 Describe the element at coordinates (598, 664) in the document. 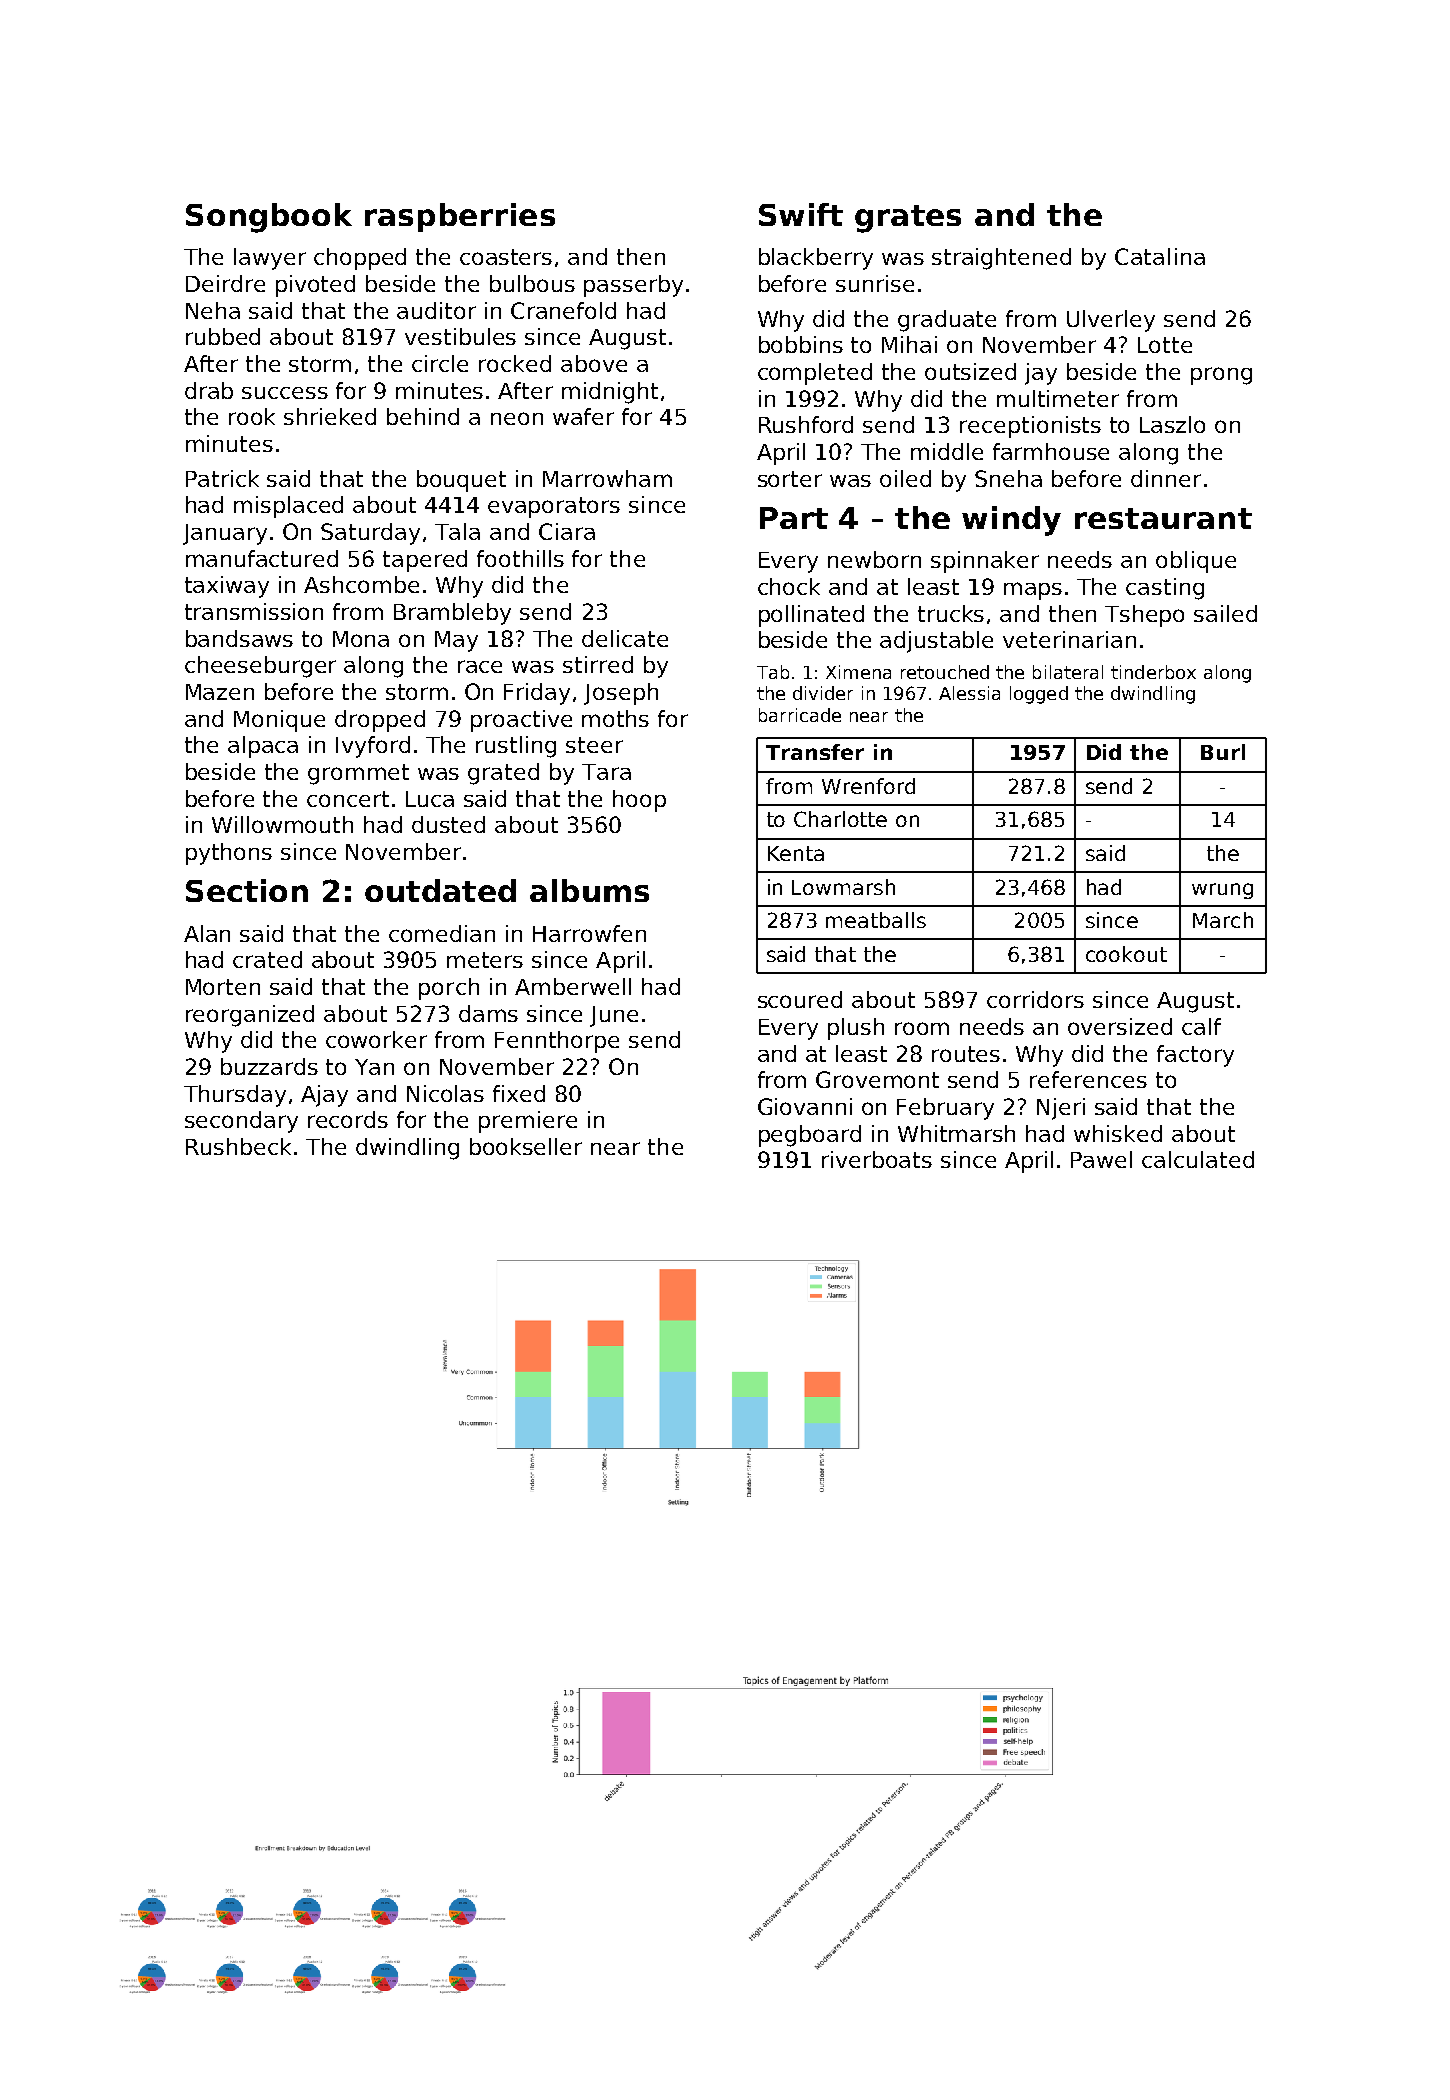

I see `stirred` at that location.
